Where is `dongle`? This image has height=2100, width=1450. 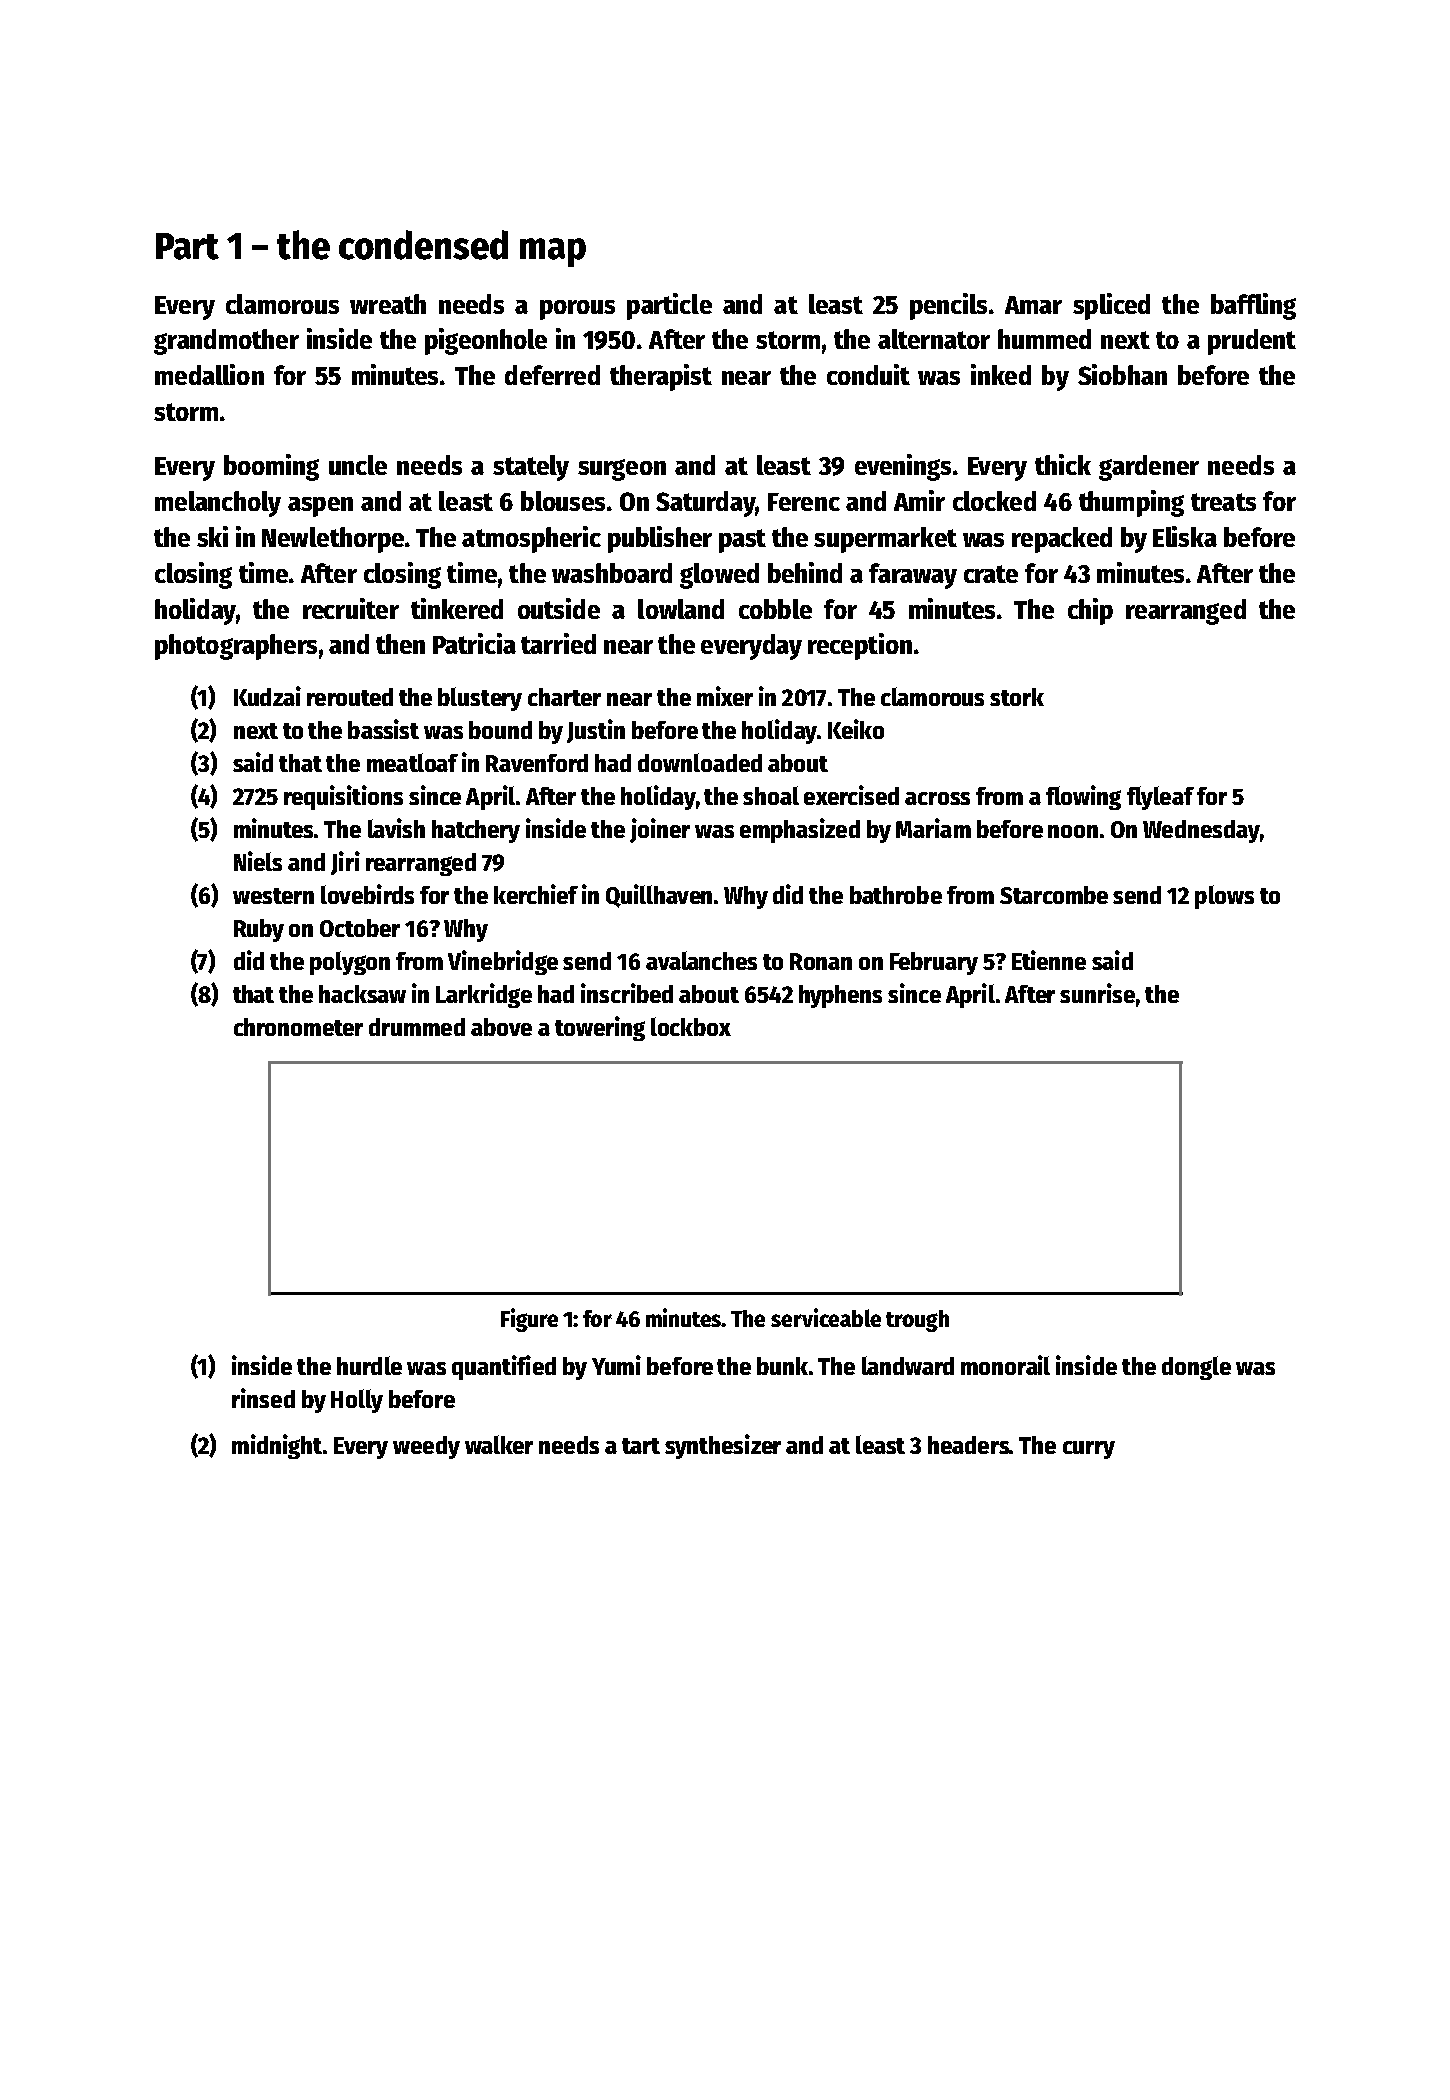 dongle is located at coordinates (1196, 1368).
